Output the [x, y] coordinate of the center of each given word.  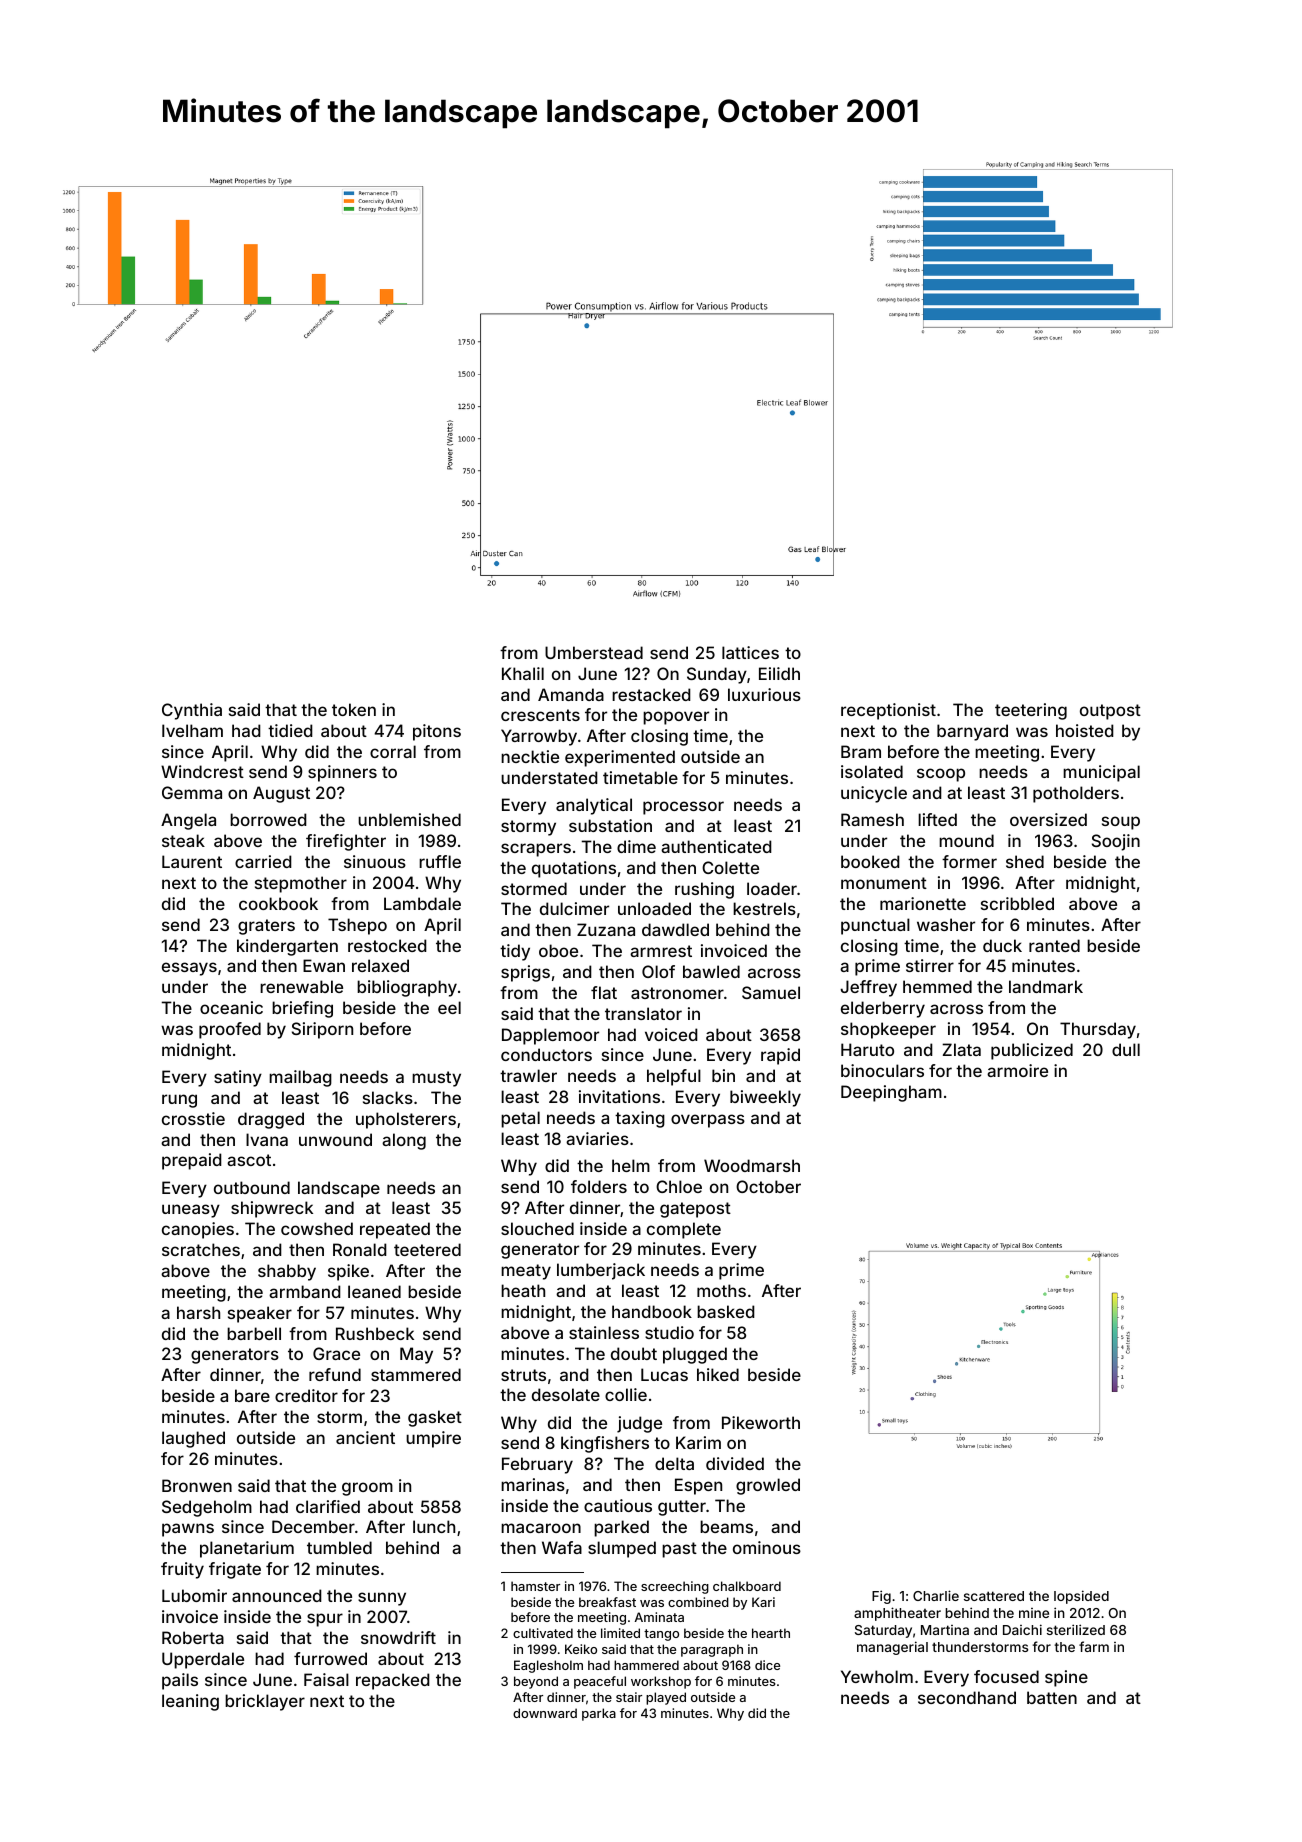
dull [1126, 1049]
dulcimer [574, 908]
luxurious [764, 694]
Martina [945, 1630]
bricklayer [265, 1702]
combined [698, 1602]
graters [266, 927]
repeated [395, 1230]
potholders [1076, 794]
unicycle [874, 794]
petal [520, 1119]
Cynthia [192, 711]
